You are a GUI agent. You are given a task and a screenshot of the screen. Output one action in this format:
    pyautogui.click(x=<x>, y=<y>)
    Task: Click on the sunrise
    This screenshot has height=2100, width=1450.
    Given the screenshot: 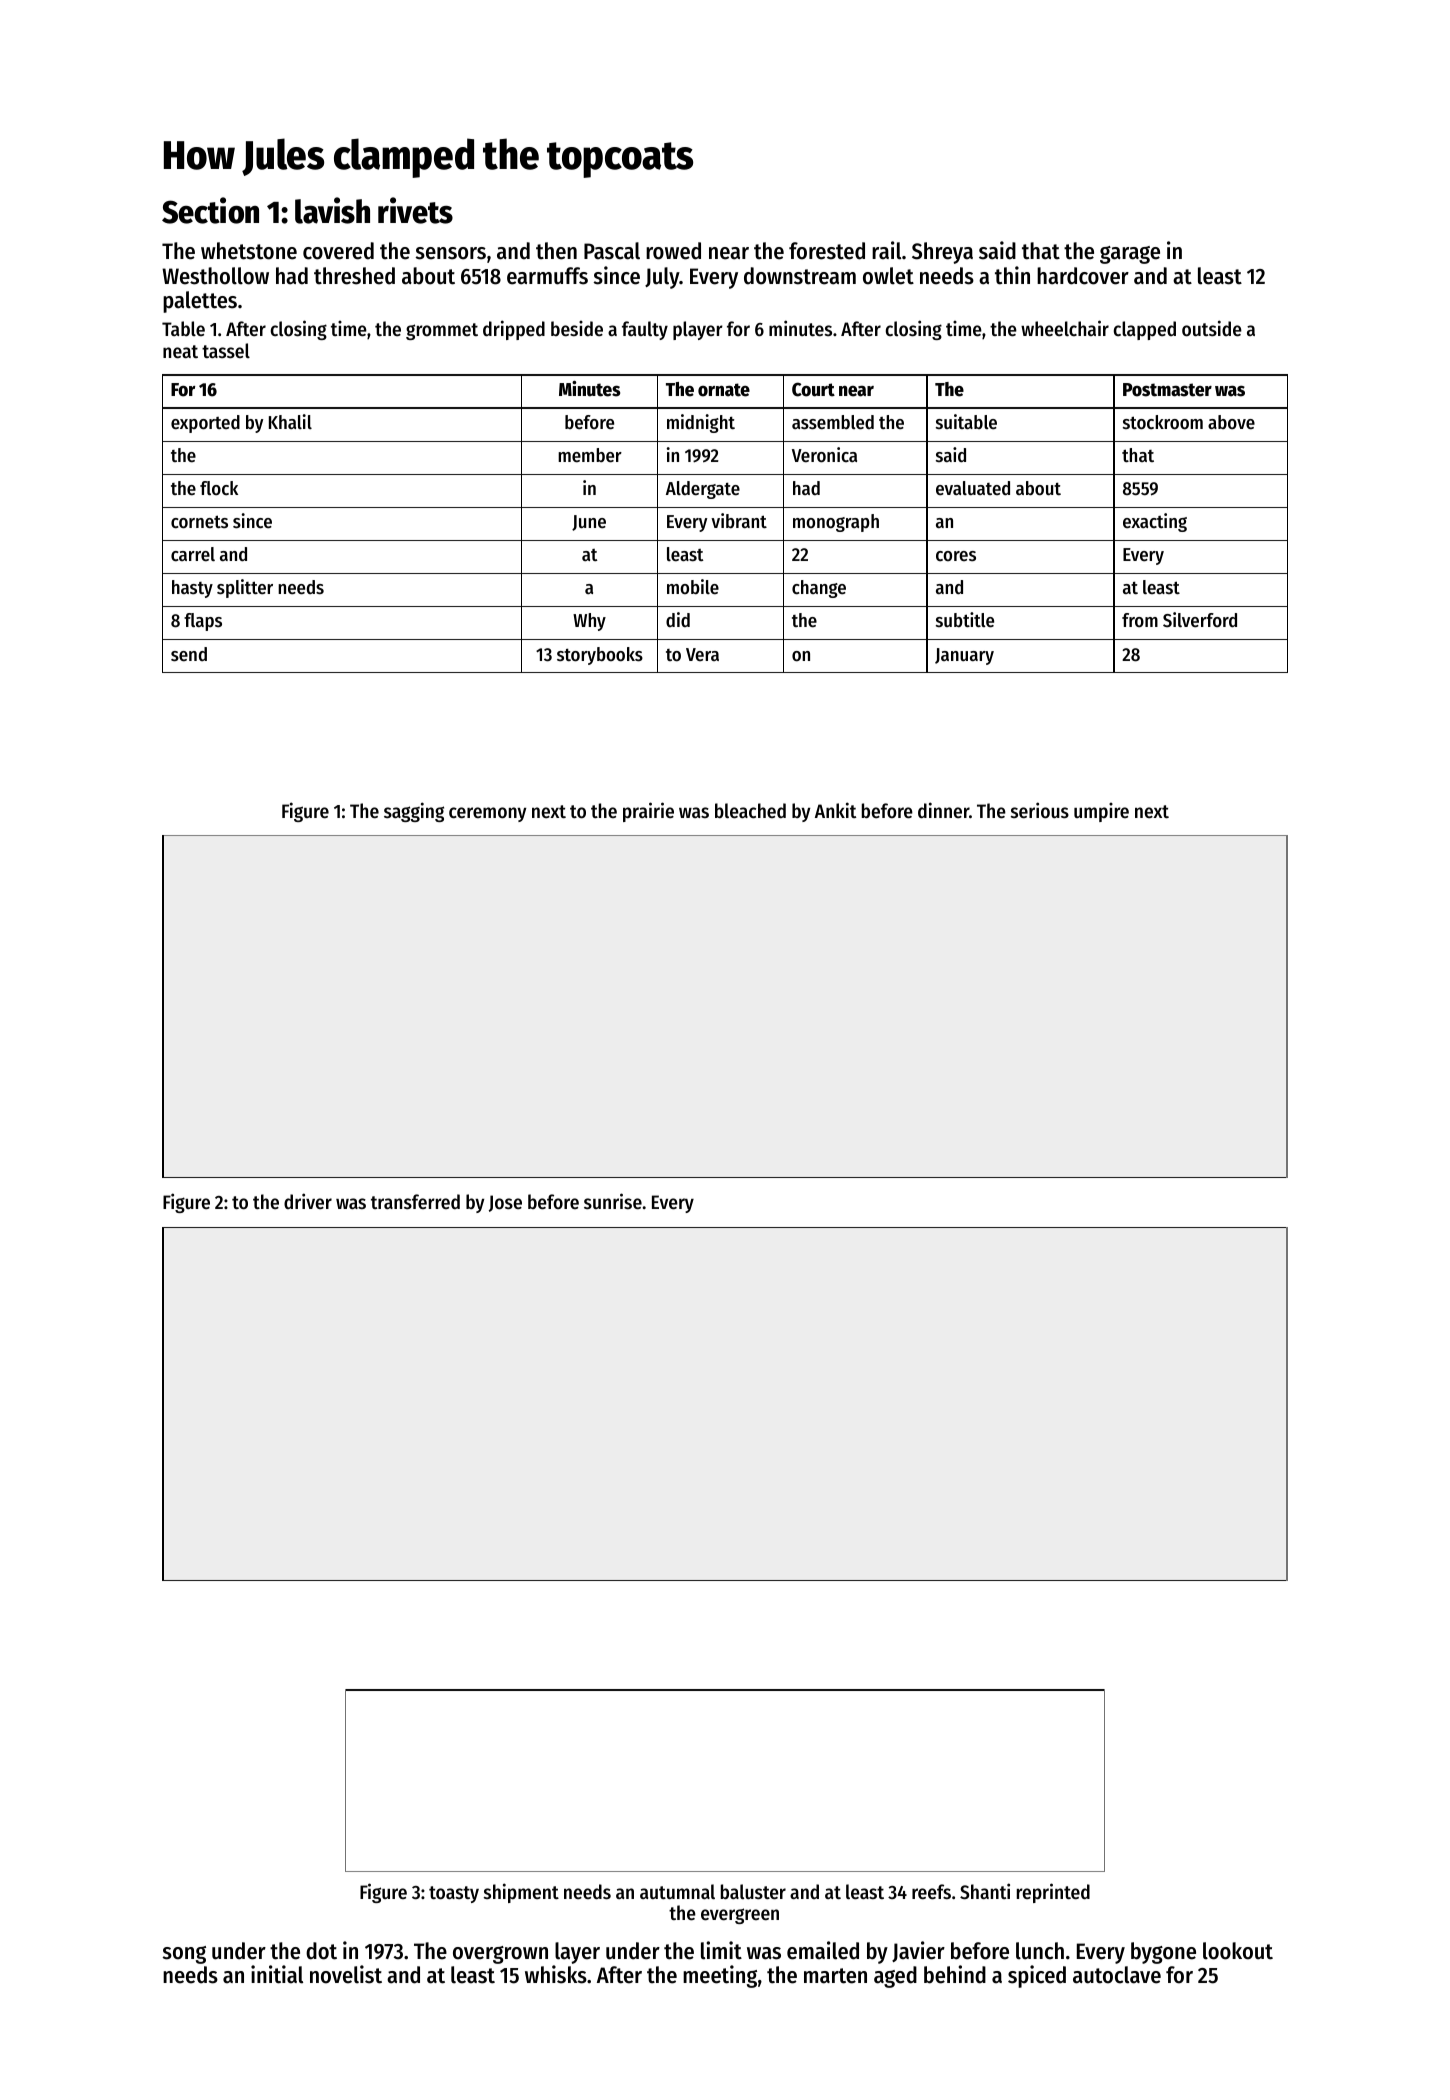 What is the action you would take?
    pyautogui.click(x=613, y=1201)
